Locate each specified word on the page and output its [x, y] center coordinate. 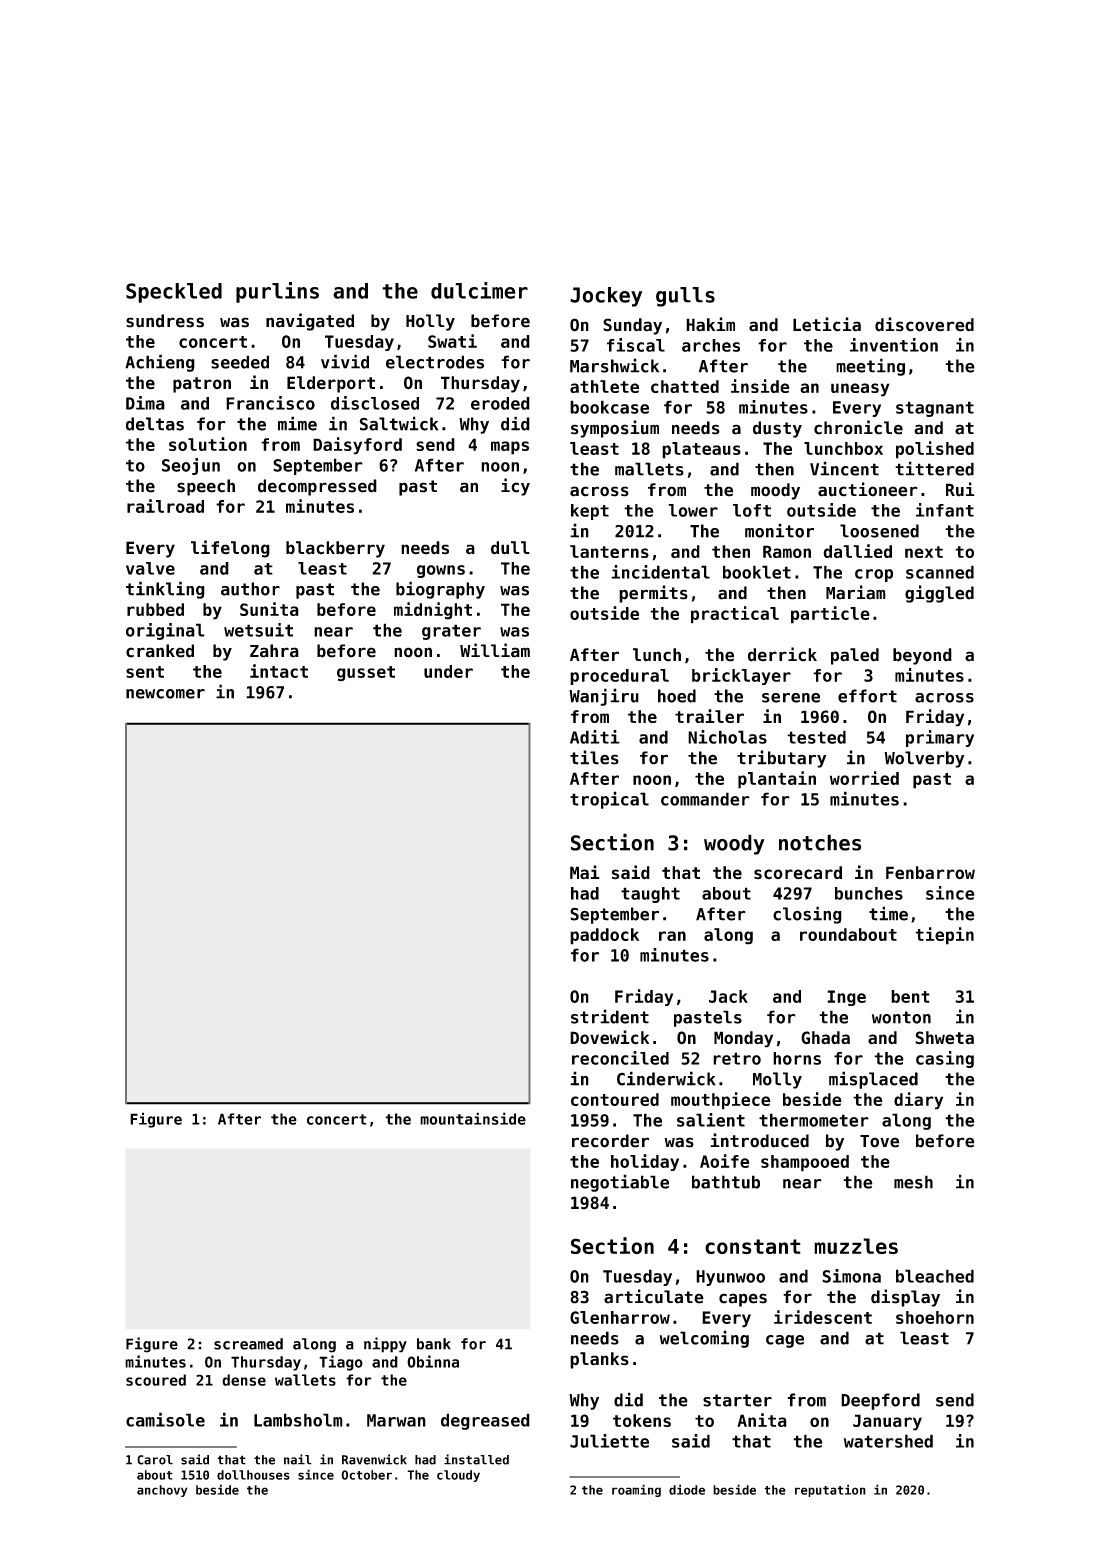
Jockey [606, 297]
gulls [685, 297]
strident [610, 1016]
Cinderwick [666, 1078]
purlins [277, 292]
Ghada [825, 1038]
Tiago [341, 1363]
